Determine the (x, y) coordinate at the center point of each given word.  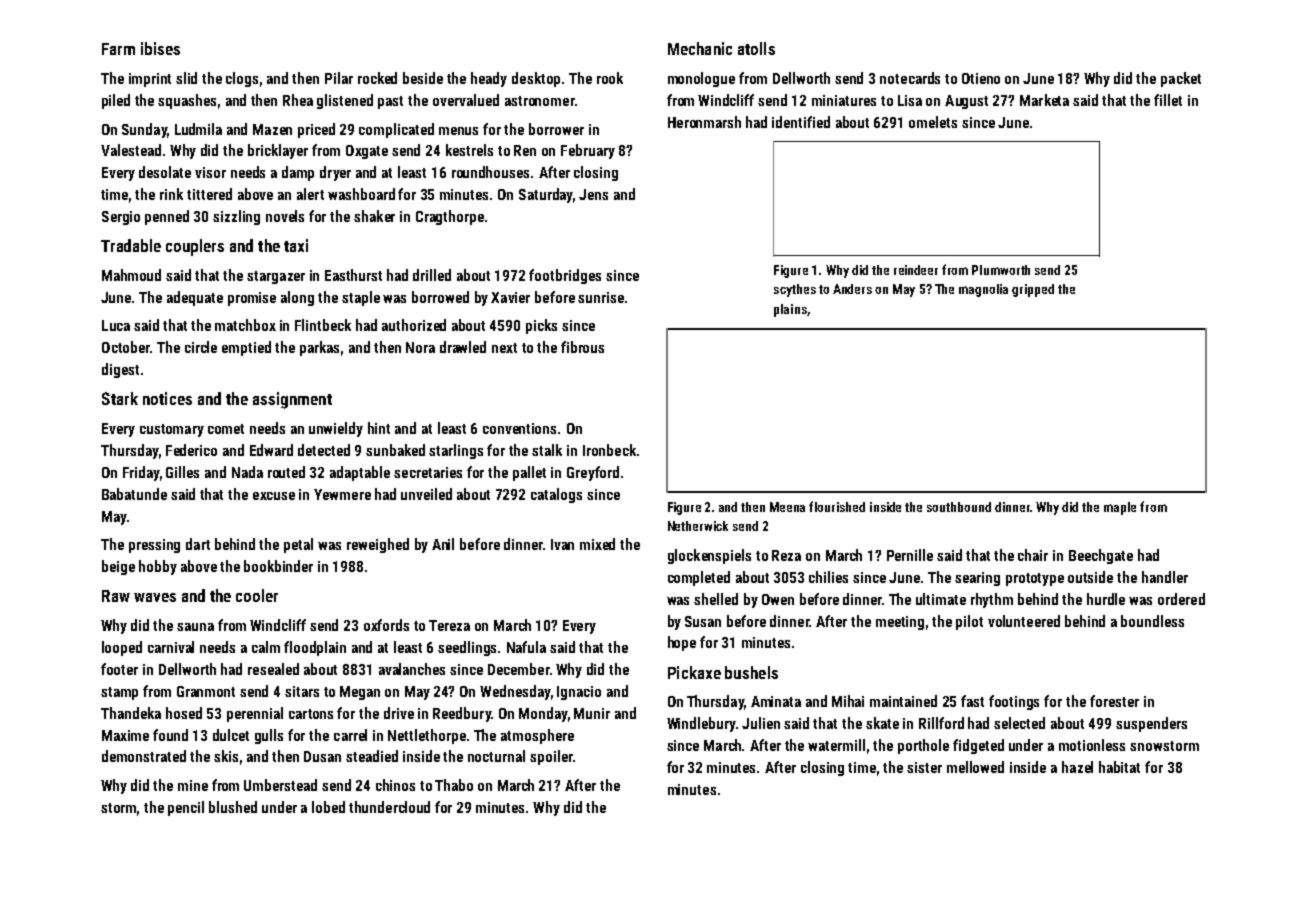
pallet (529, 473)
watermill (836, 745)
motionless (1092, 745)
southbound (959, 507)
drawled (463, 347)
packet (1181, 79)
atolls (756, 48)
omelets (933, 122)
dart (198, 544)
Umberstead (280, 785)
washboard (361, 194)
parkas (319, 348)
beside (423, 78)
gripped (1033, 290)
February (588, 151)
